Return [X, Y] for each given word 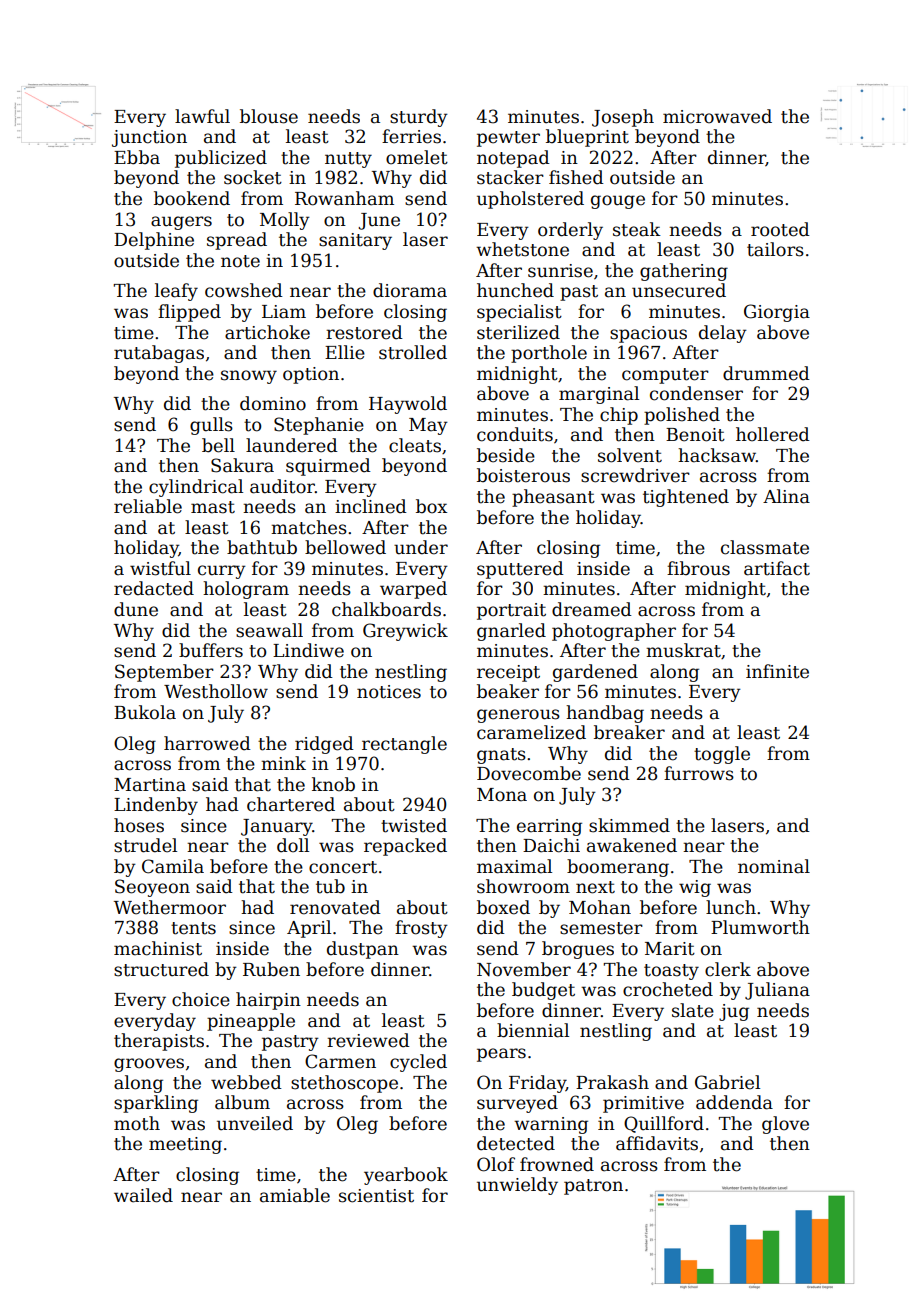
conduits [515, 434]
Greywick [405, 632]
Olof [496, 1164]
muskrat [683, 650]
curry [222, 572]
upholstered [530, 200]
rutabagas [159, 354]
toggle [722, 755]
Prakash [612, 1082]
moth [137, 1123]
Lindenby [156, 806]
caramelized [531, 732]
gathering [684, 272]
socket [253, 177]
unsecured [679, 290]
